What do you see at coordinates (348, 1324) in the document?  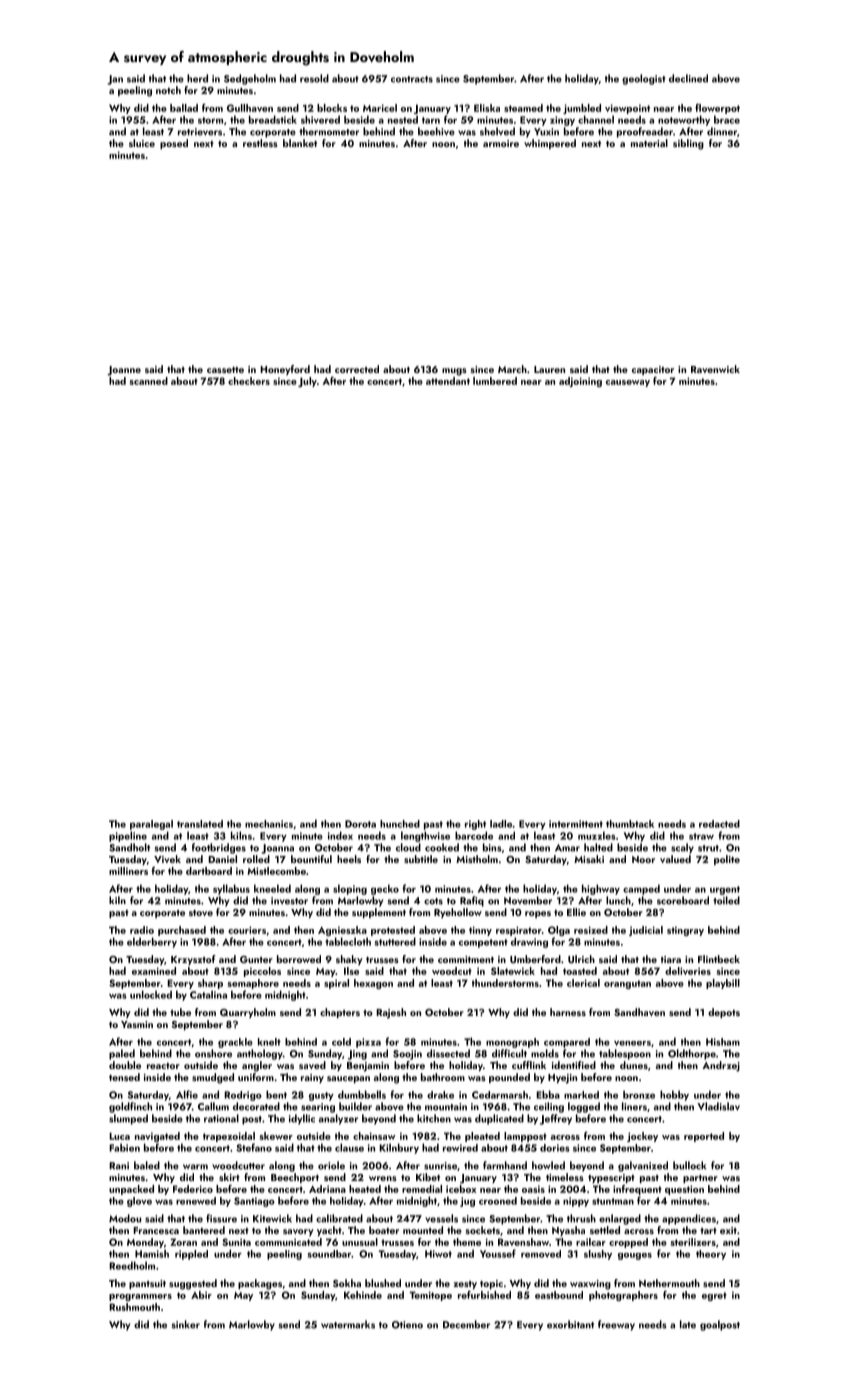 I see `watermarks` at bounding box center [348, 1324].
